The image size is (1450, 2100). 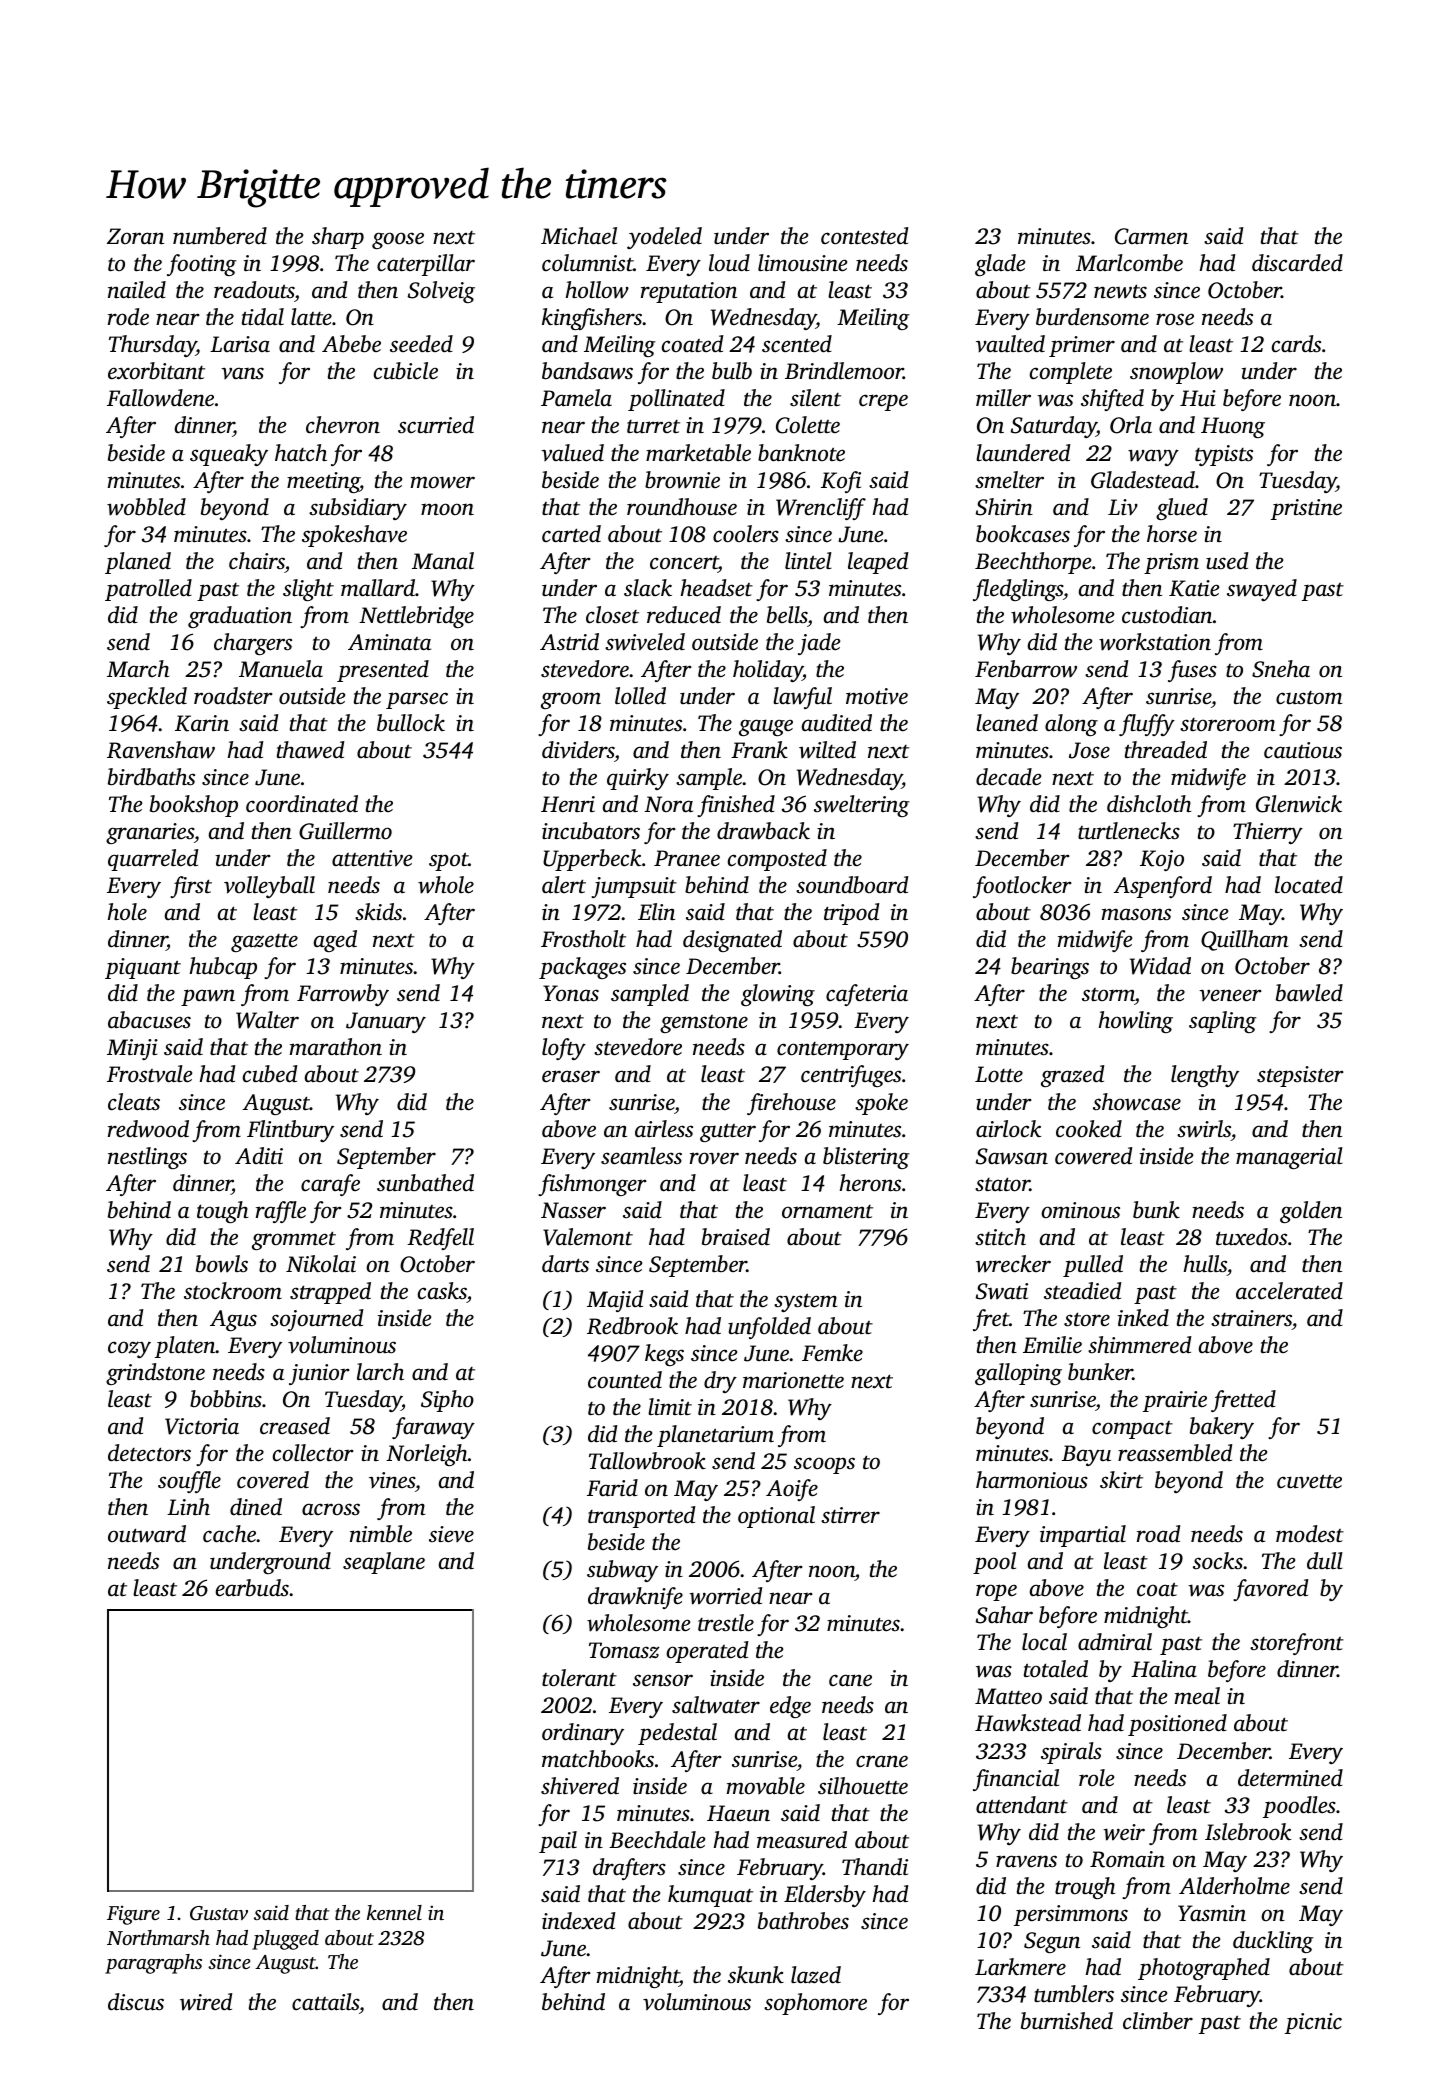 I want to click on ominous, so click(x=1080, y=1210).
